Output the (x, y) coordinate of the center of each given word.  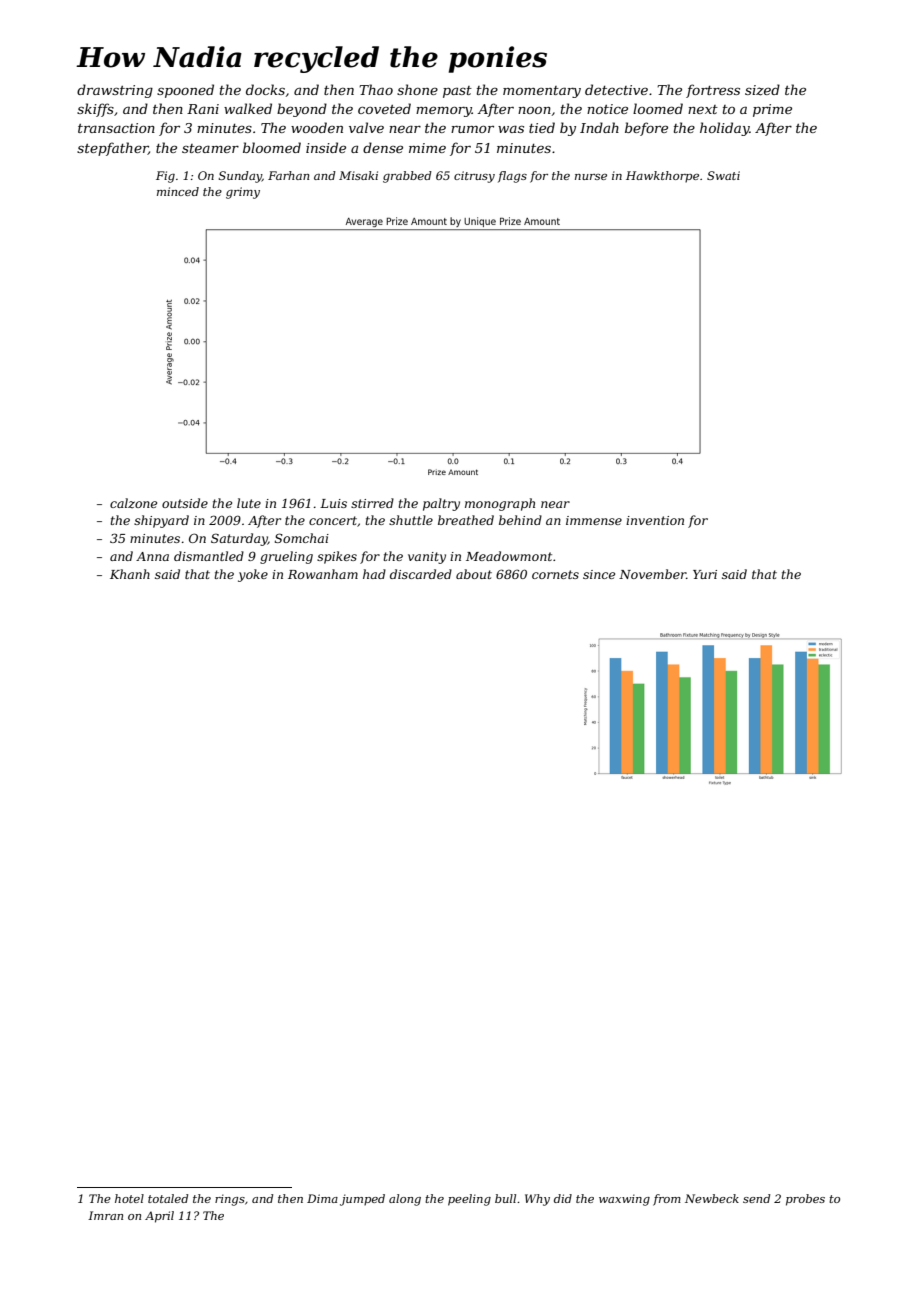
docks (265, 89)
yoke (253, 575)
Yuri (705, 574)
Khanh (130, 574)
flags (512, 177)
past (457, 92)
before (646, 129)
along (405, 1200)
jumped (362, 1200)
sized (762, 90)
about (474, 574)
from (667, 1200)
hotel (129, 1198)
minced (178, 191)
